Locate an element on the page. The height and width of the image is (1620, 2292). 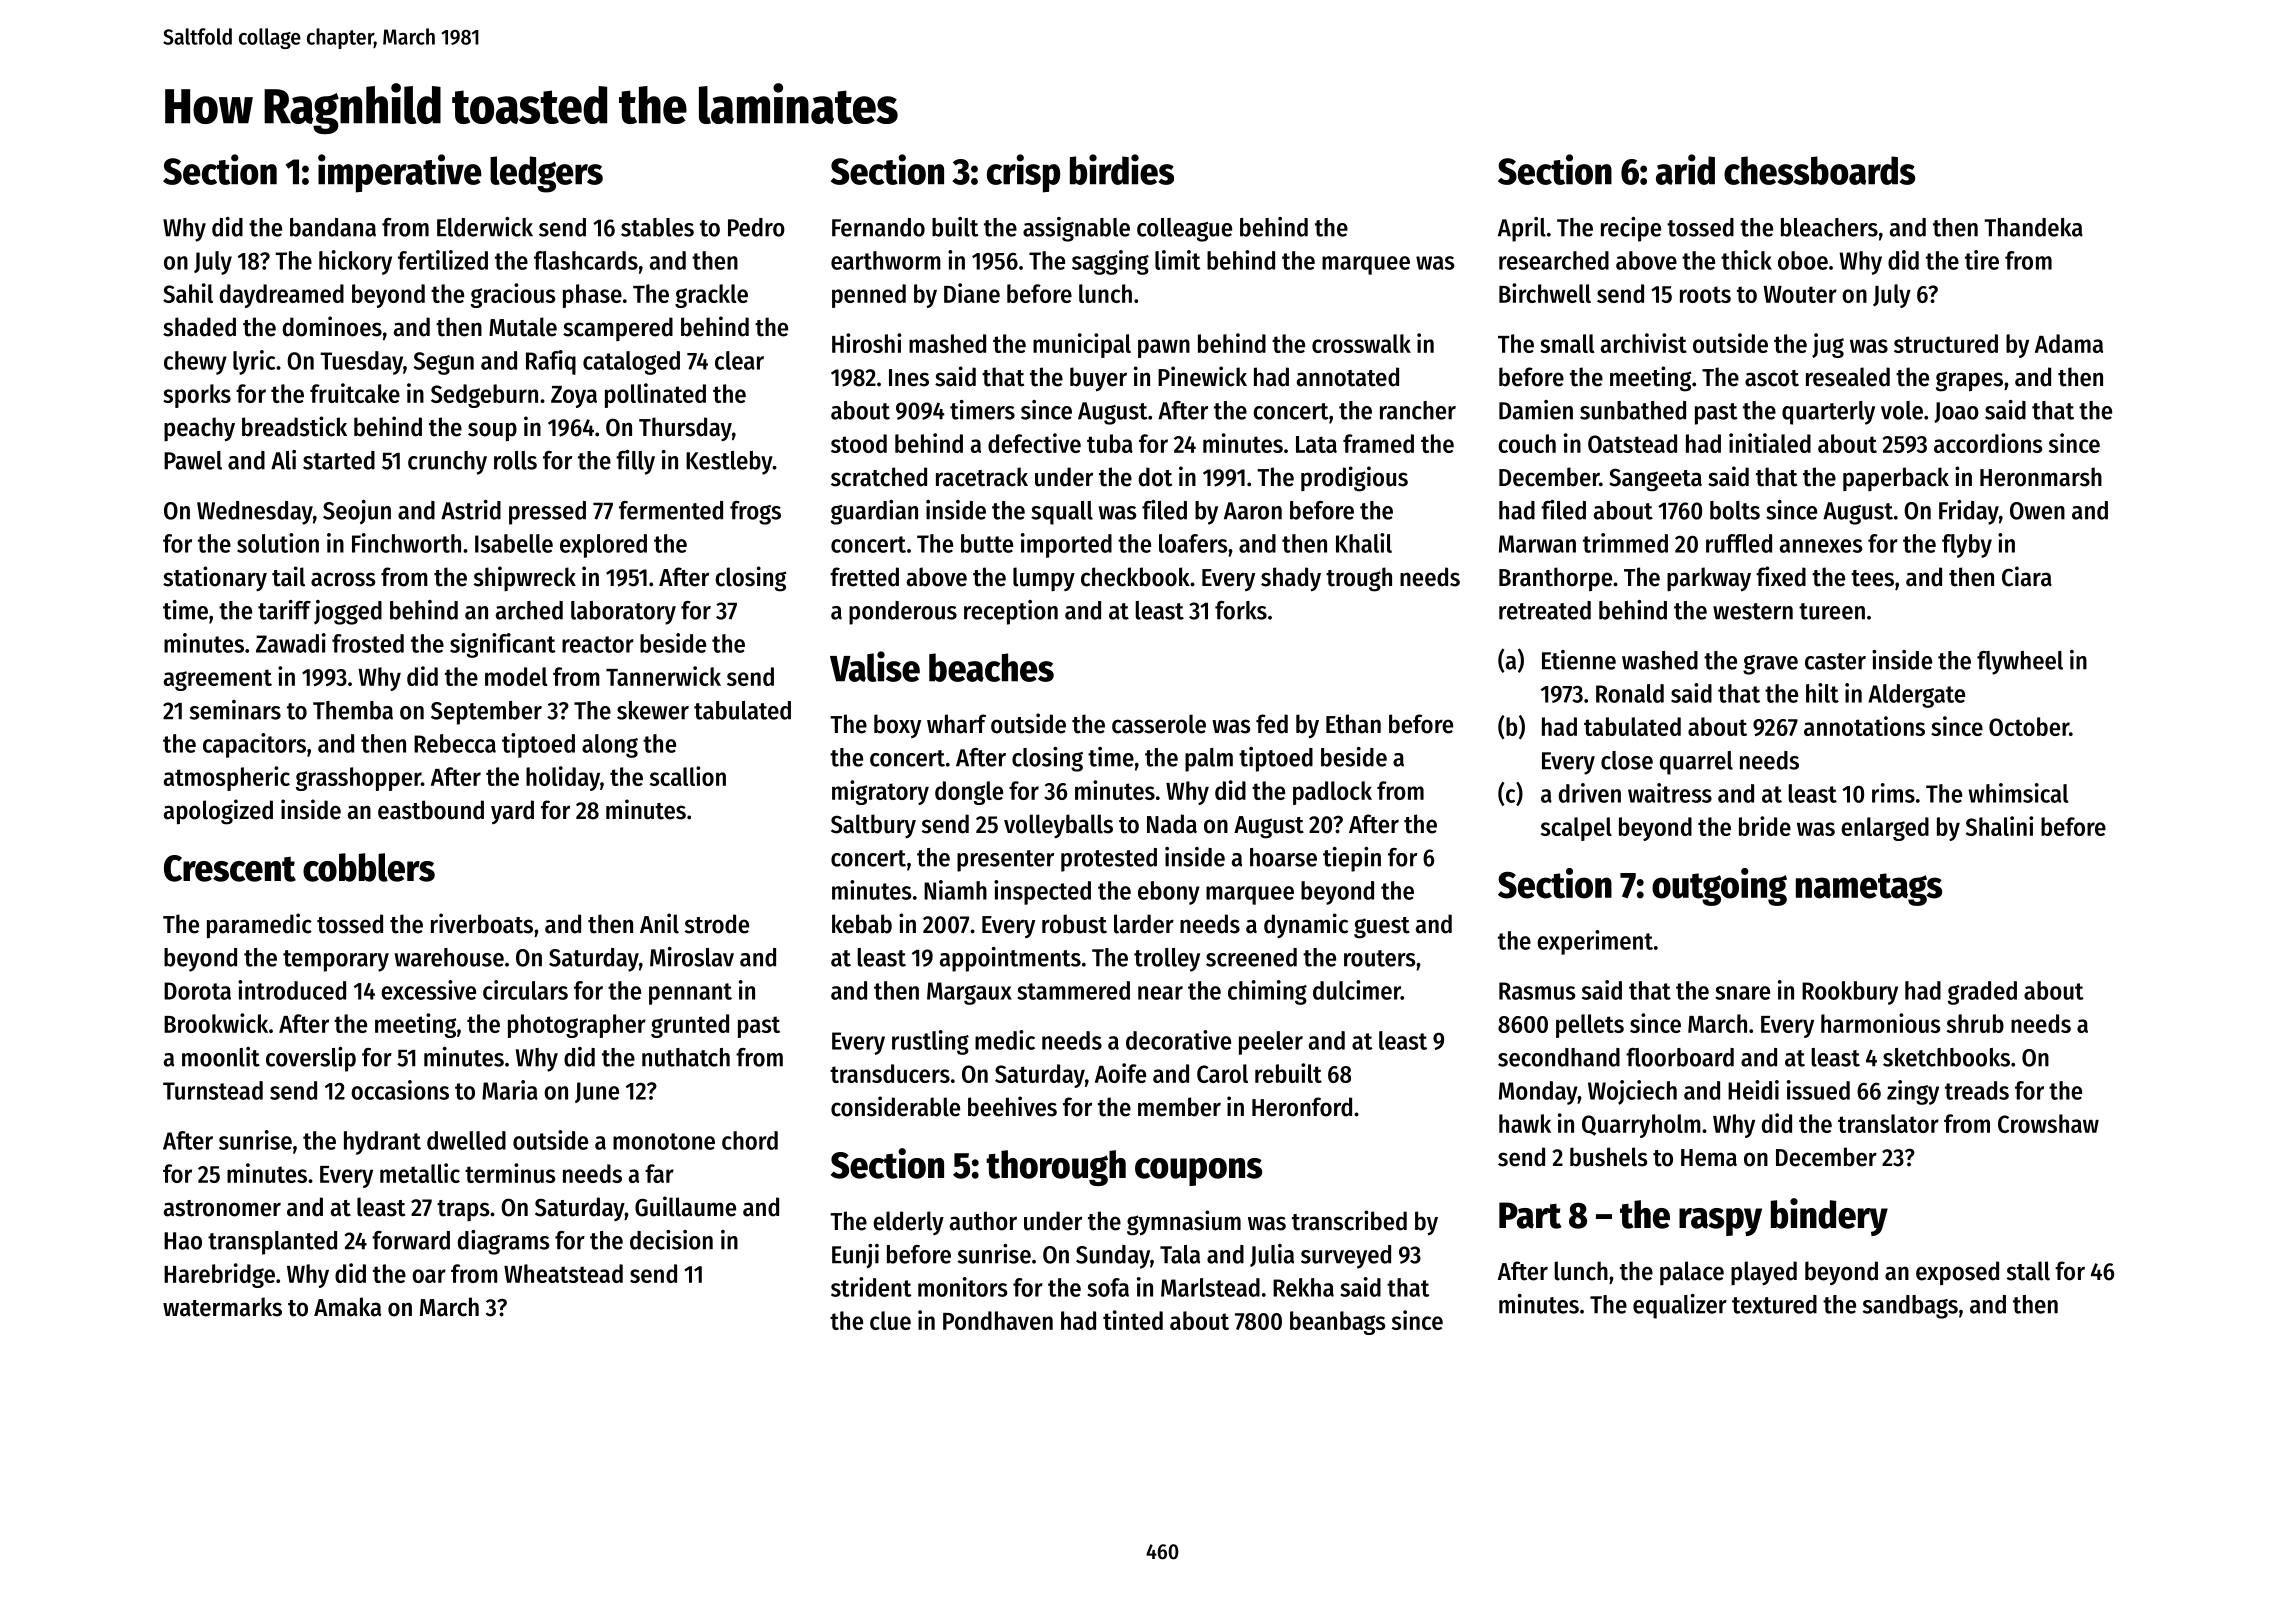
annexes is located at coordinates (1821, 546).
